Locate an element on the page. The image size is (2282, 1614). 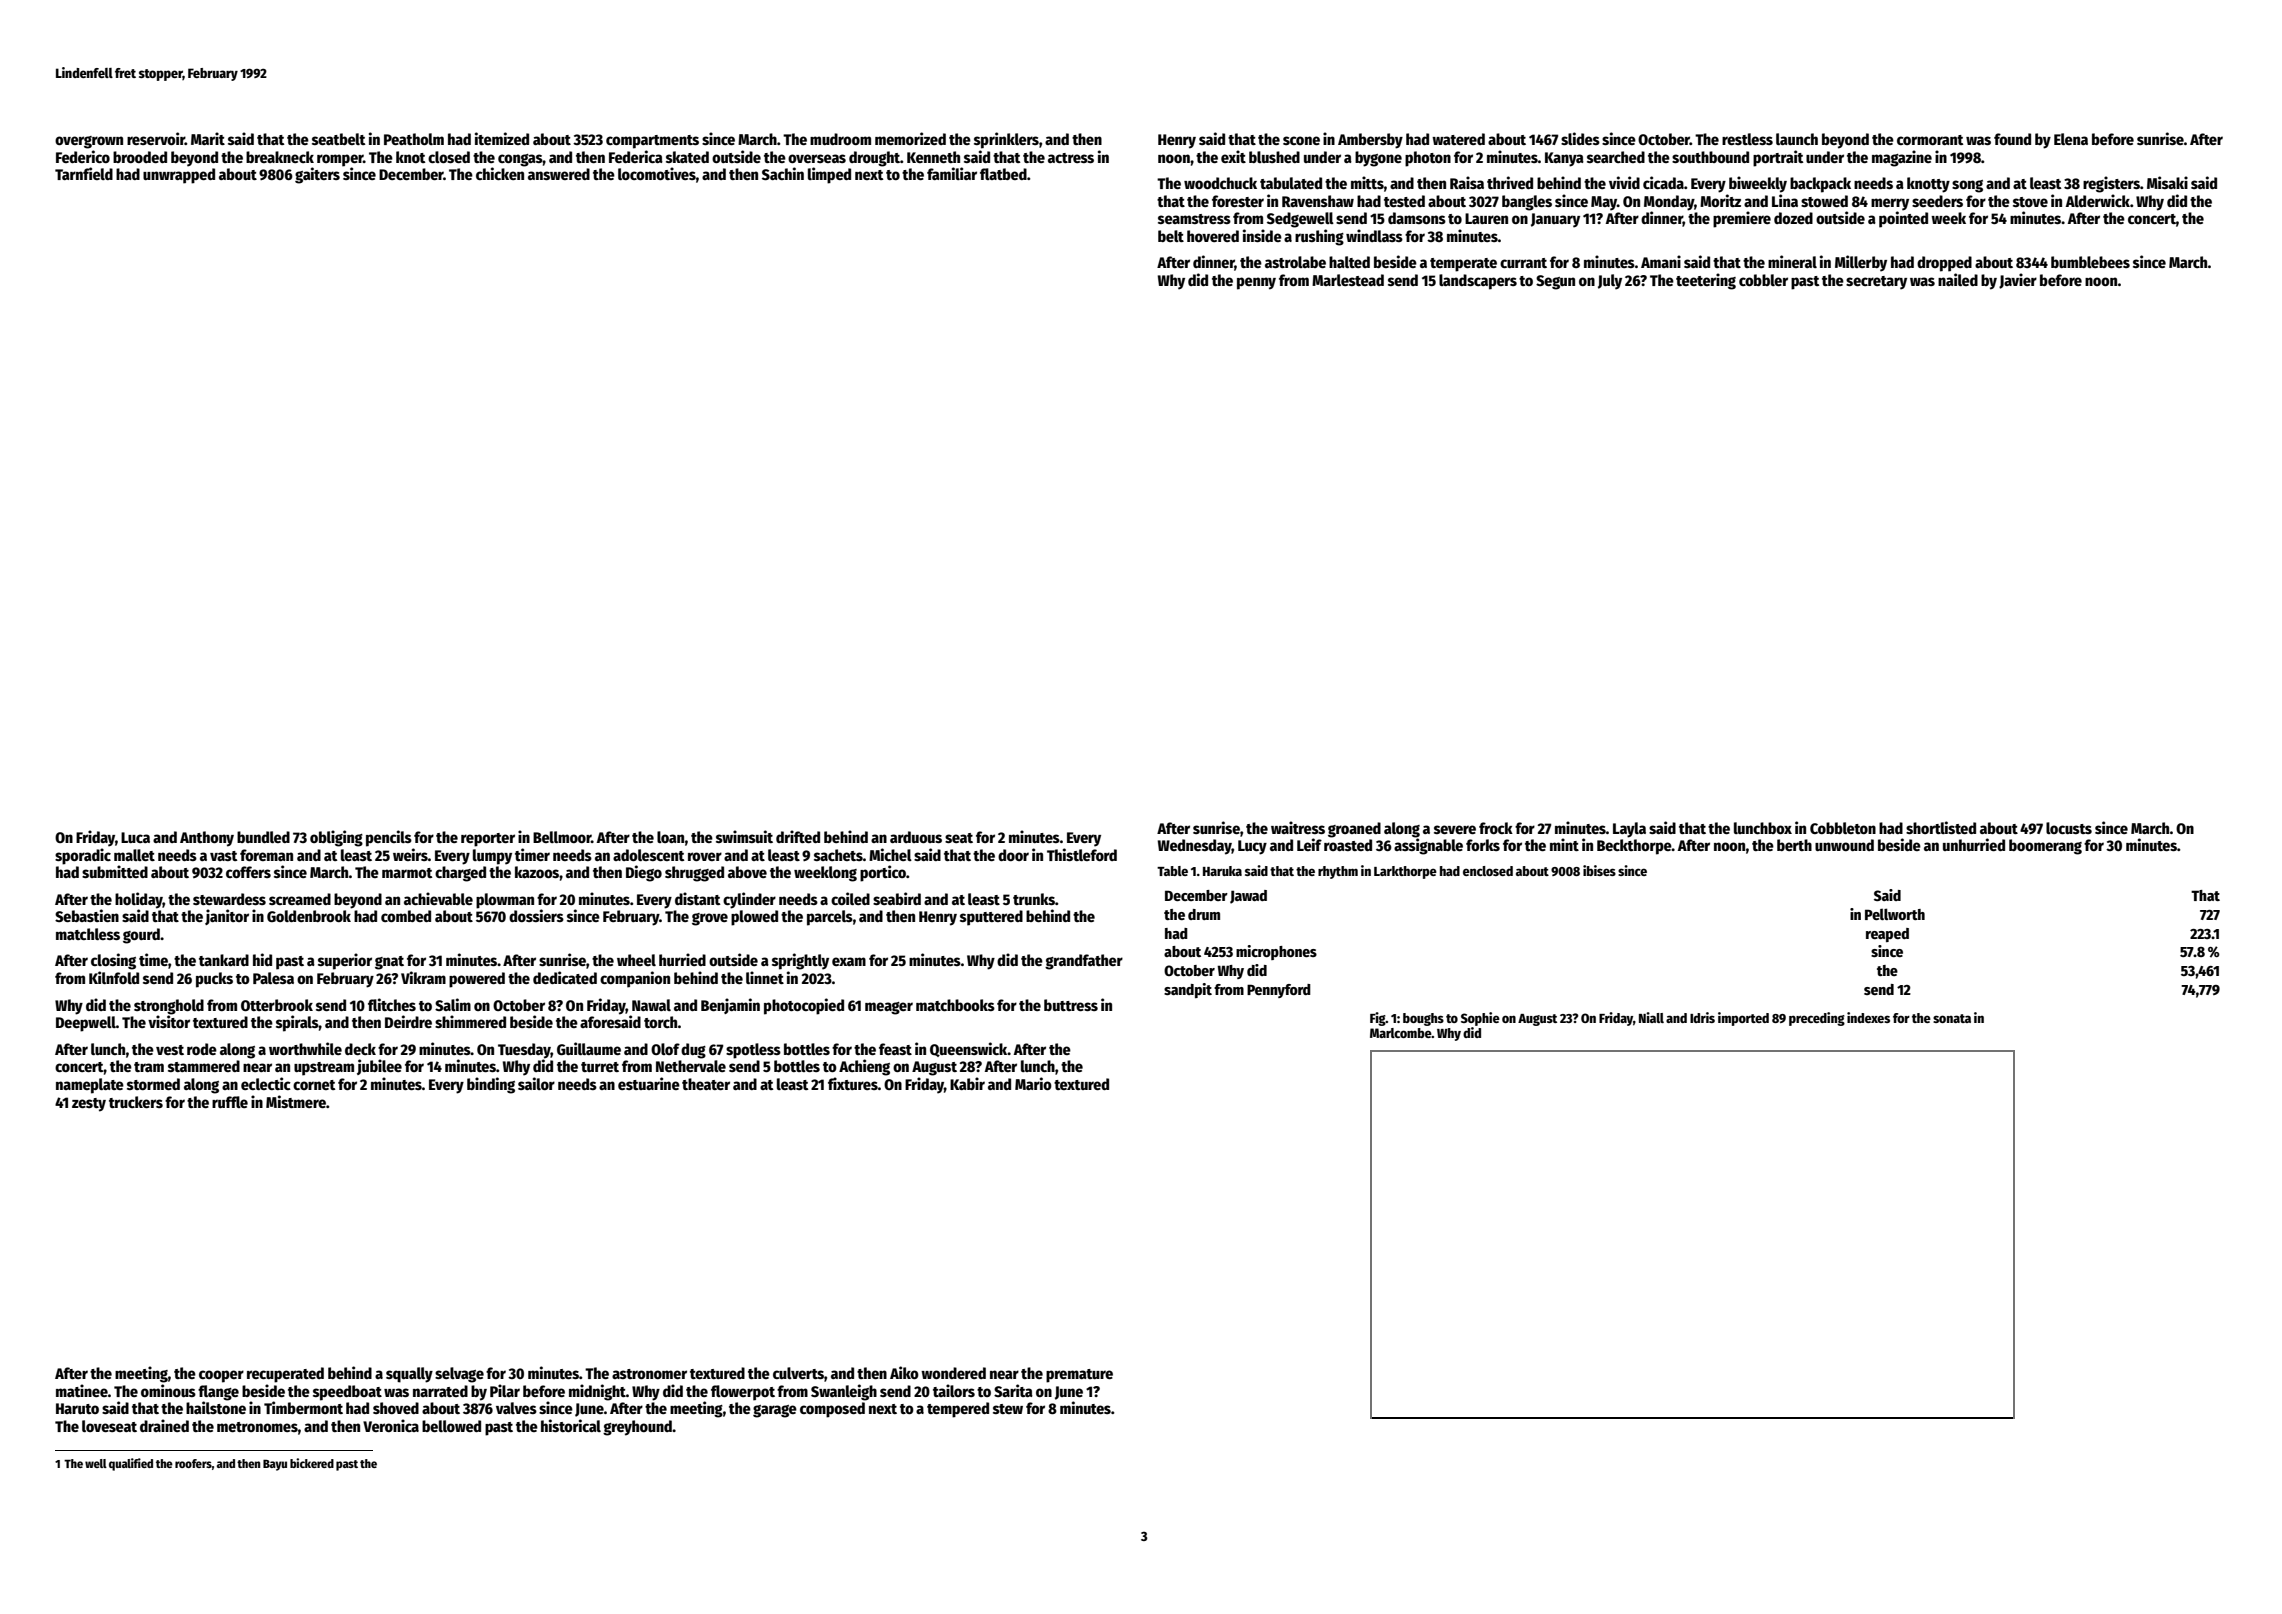
portico is located at coordinates (883, 873).
